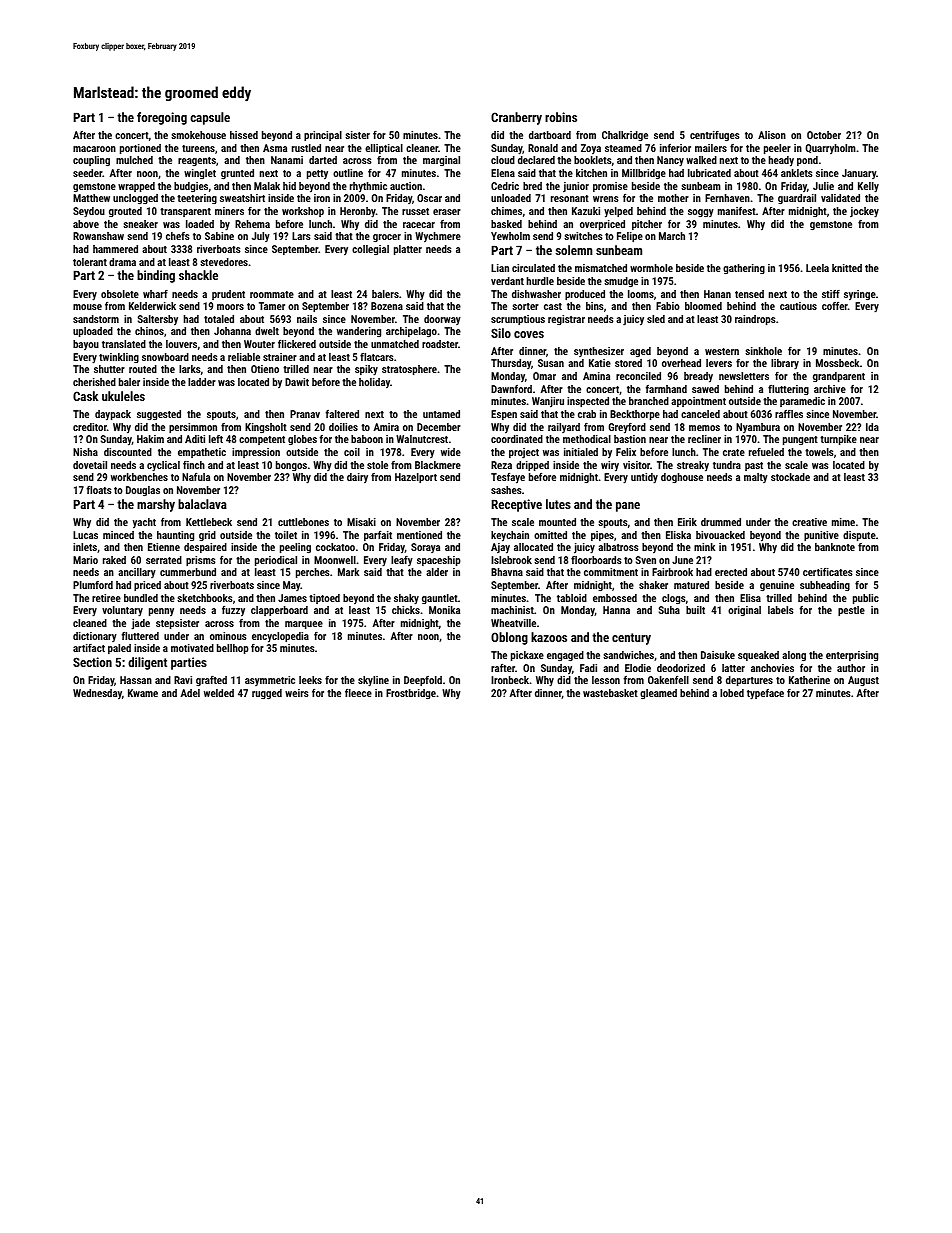 This screenshot has height=1233, width=952. What do you see at coordinates (140, 624) in the screenshot?
I see `jade` at bounding box center [140, 624].
